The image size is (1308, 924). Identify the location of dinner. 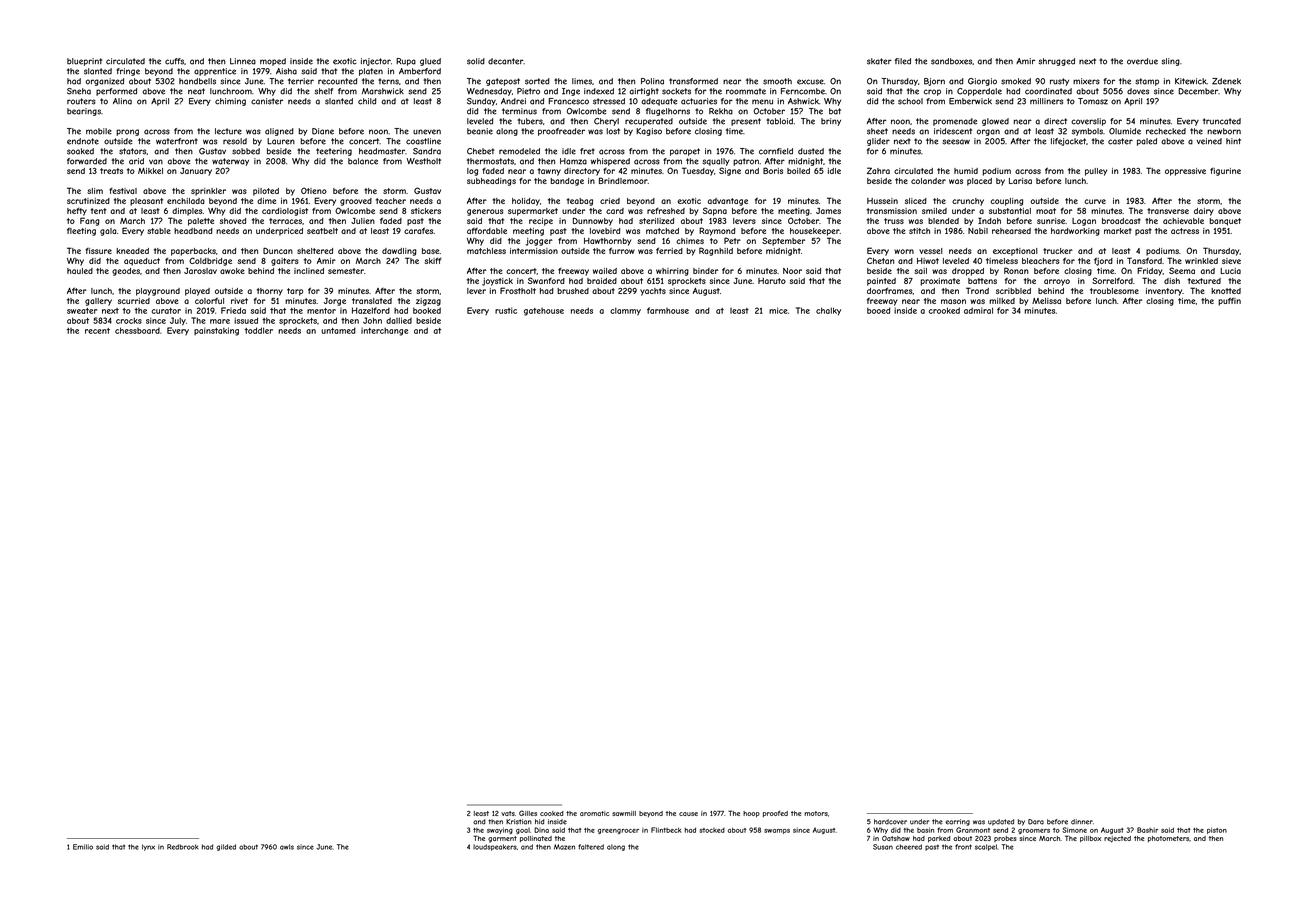
(1082, 822).
